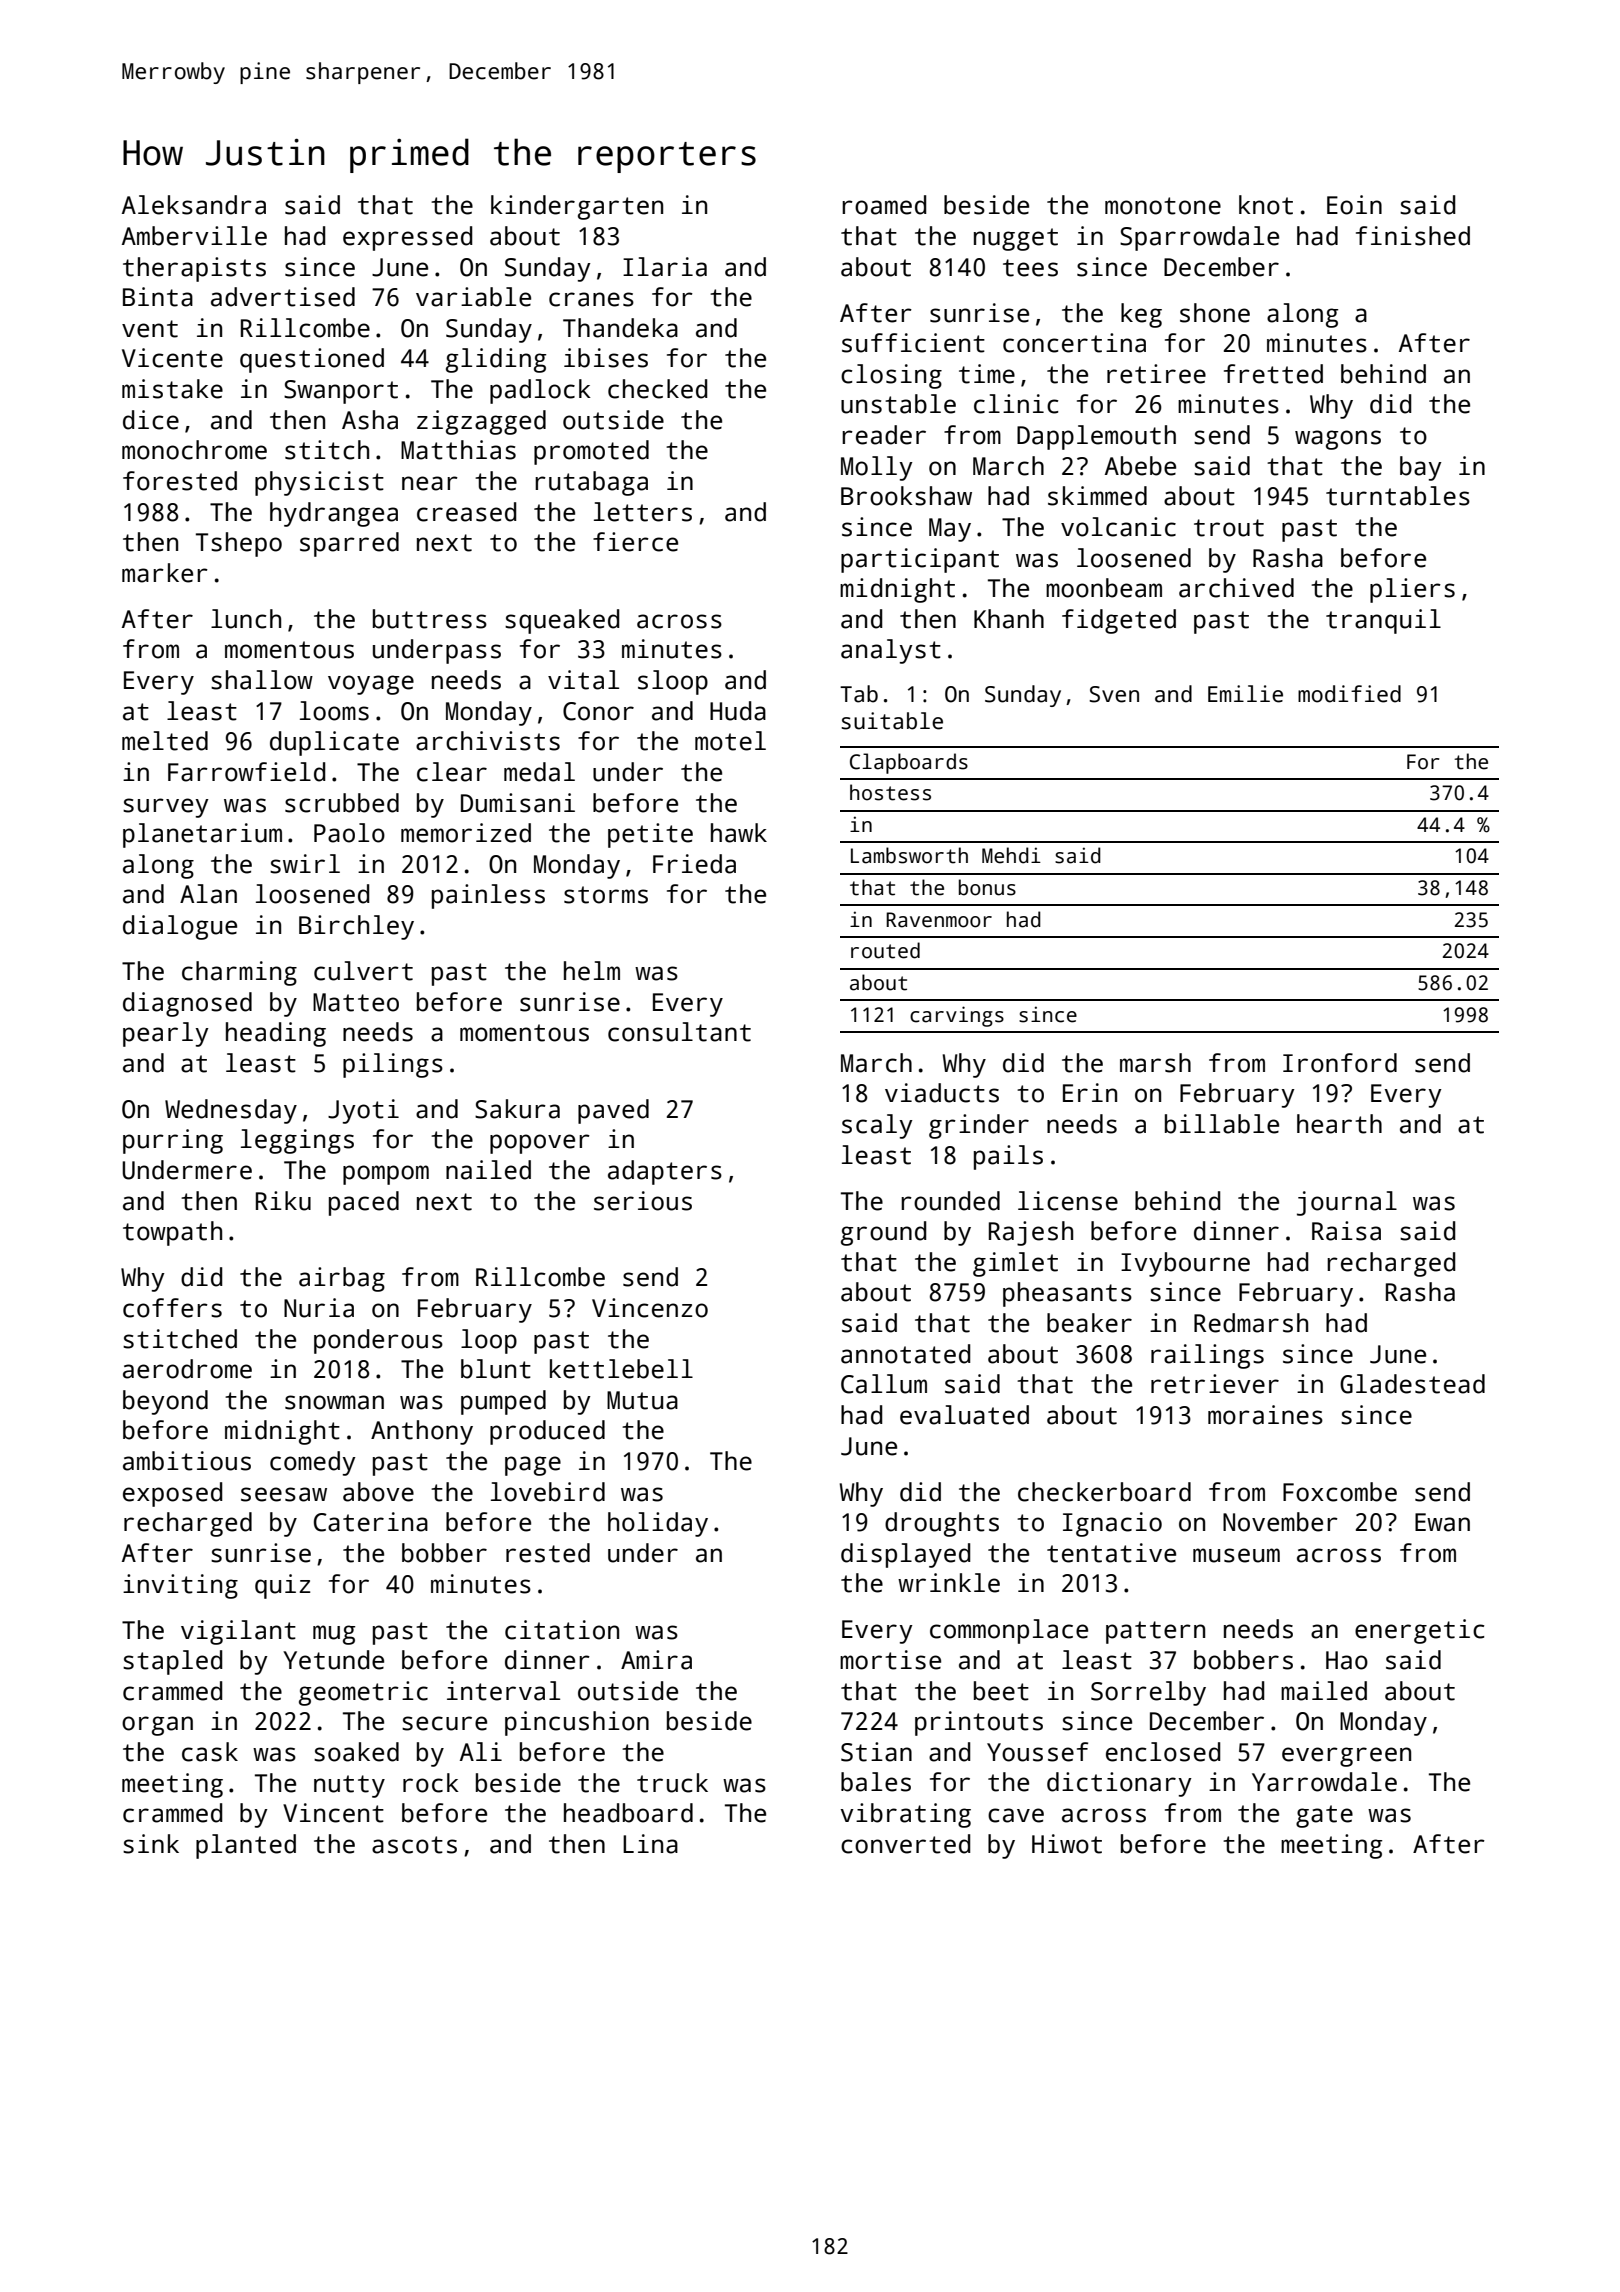  What do you see at coordinates (1114, 694) in the image?
I see `Sven` at bounding box center [1114, 694].
